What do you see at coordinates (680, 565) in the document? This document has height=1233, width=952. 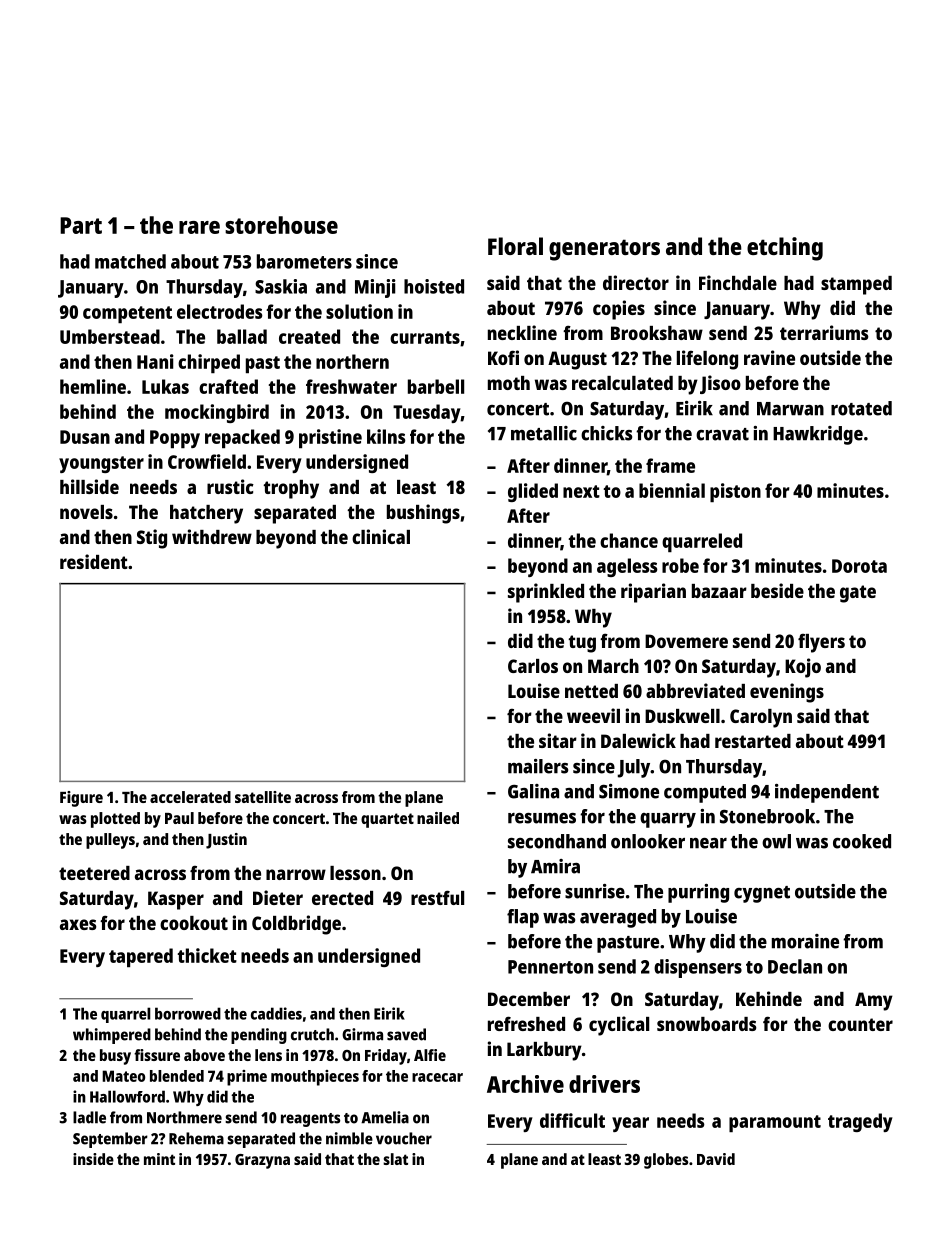 I see `robe` at bounding box center [680, 565].
